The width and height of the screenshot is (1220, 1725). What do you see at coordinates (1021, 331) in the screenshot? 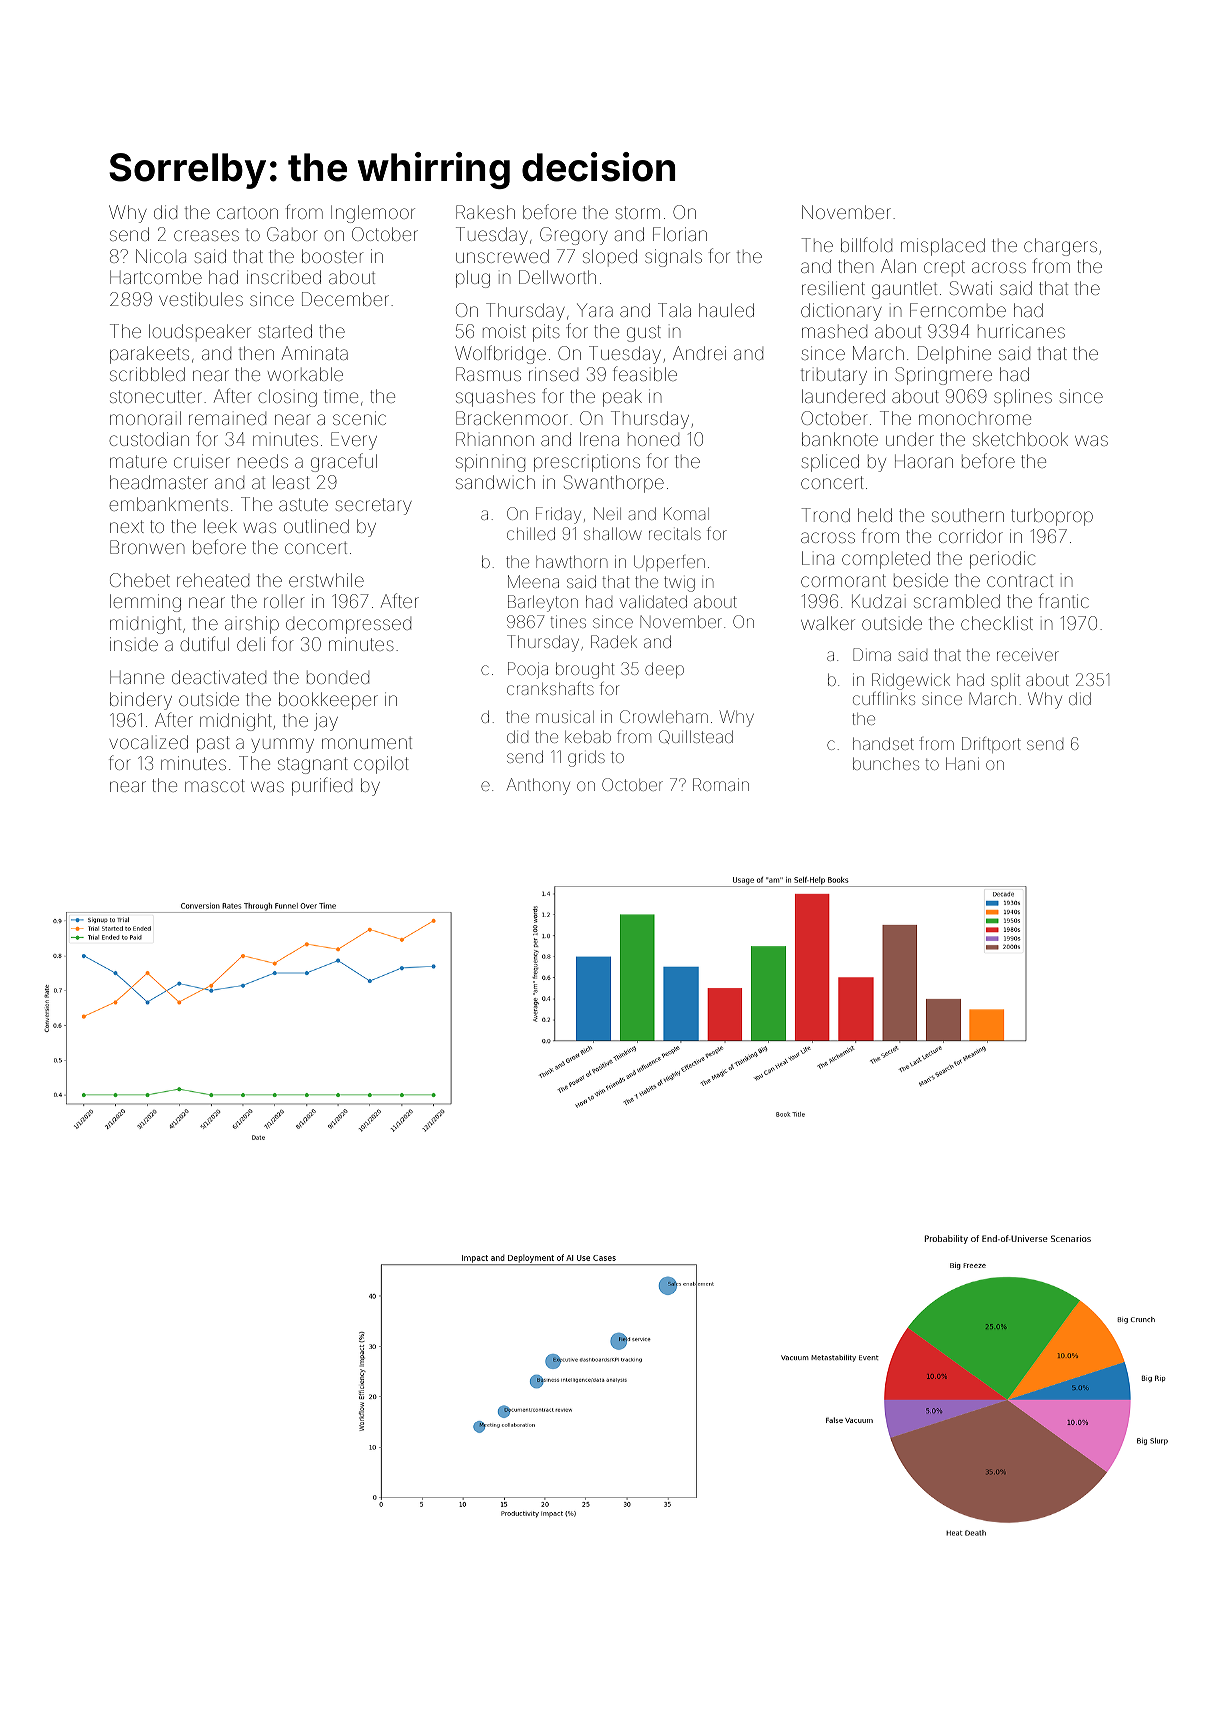
I see `hurricanes` at bounding box center [1021, 331].
